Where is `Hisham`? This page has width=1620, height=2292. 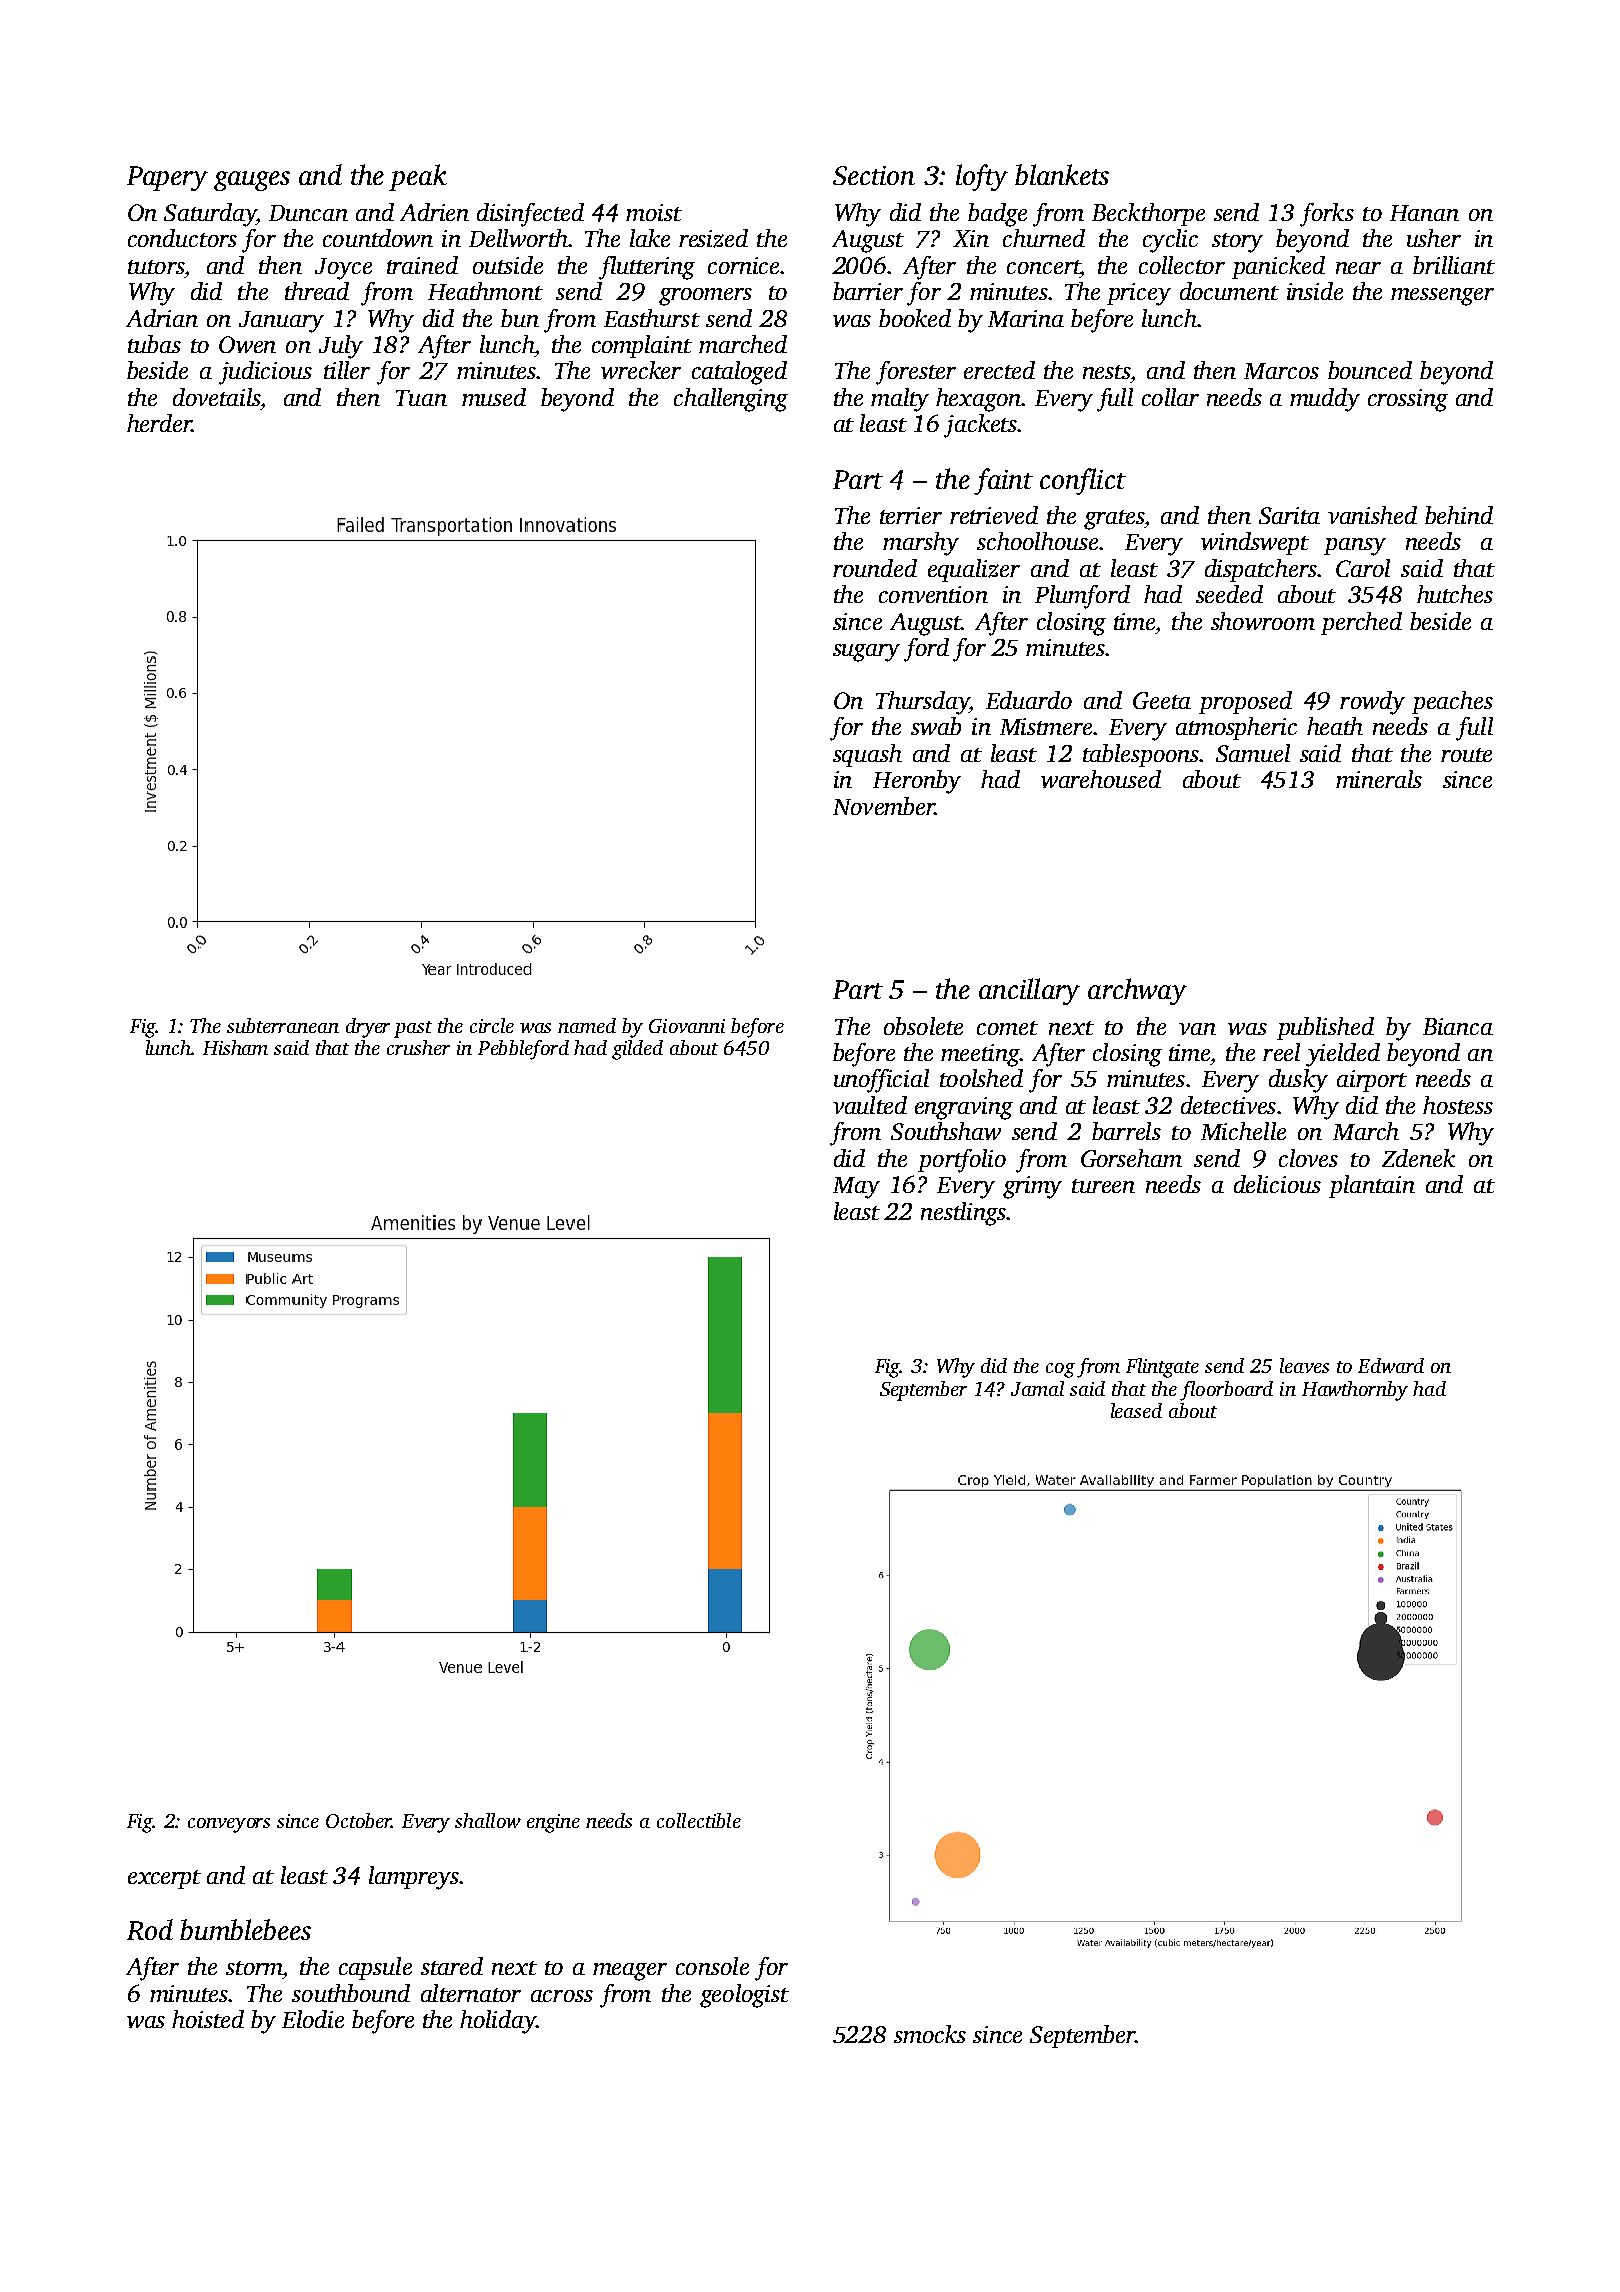 Hisham is located at coordinates (235, 1047).
